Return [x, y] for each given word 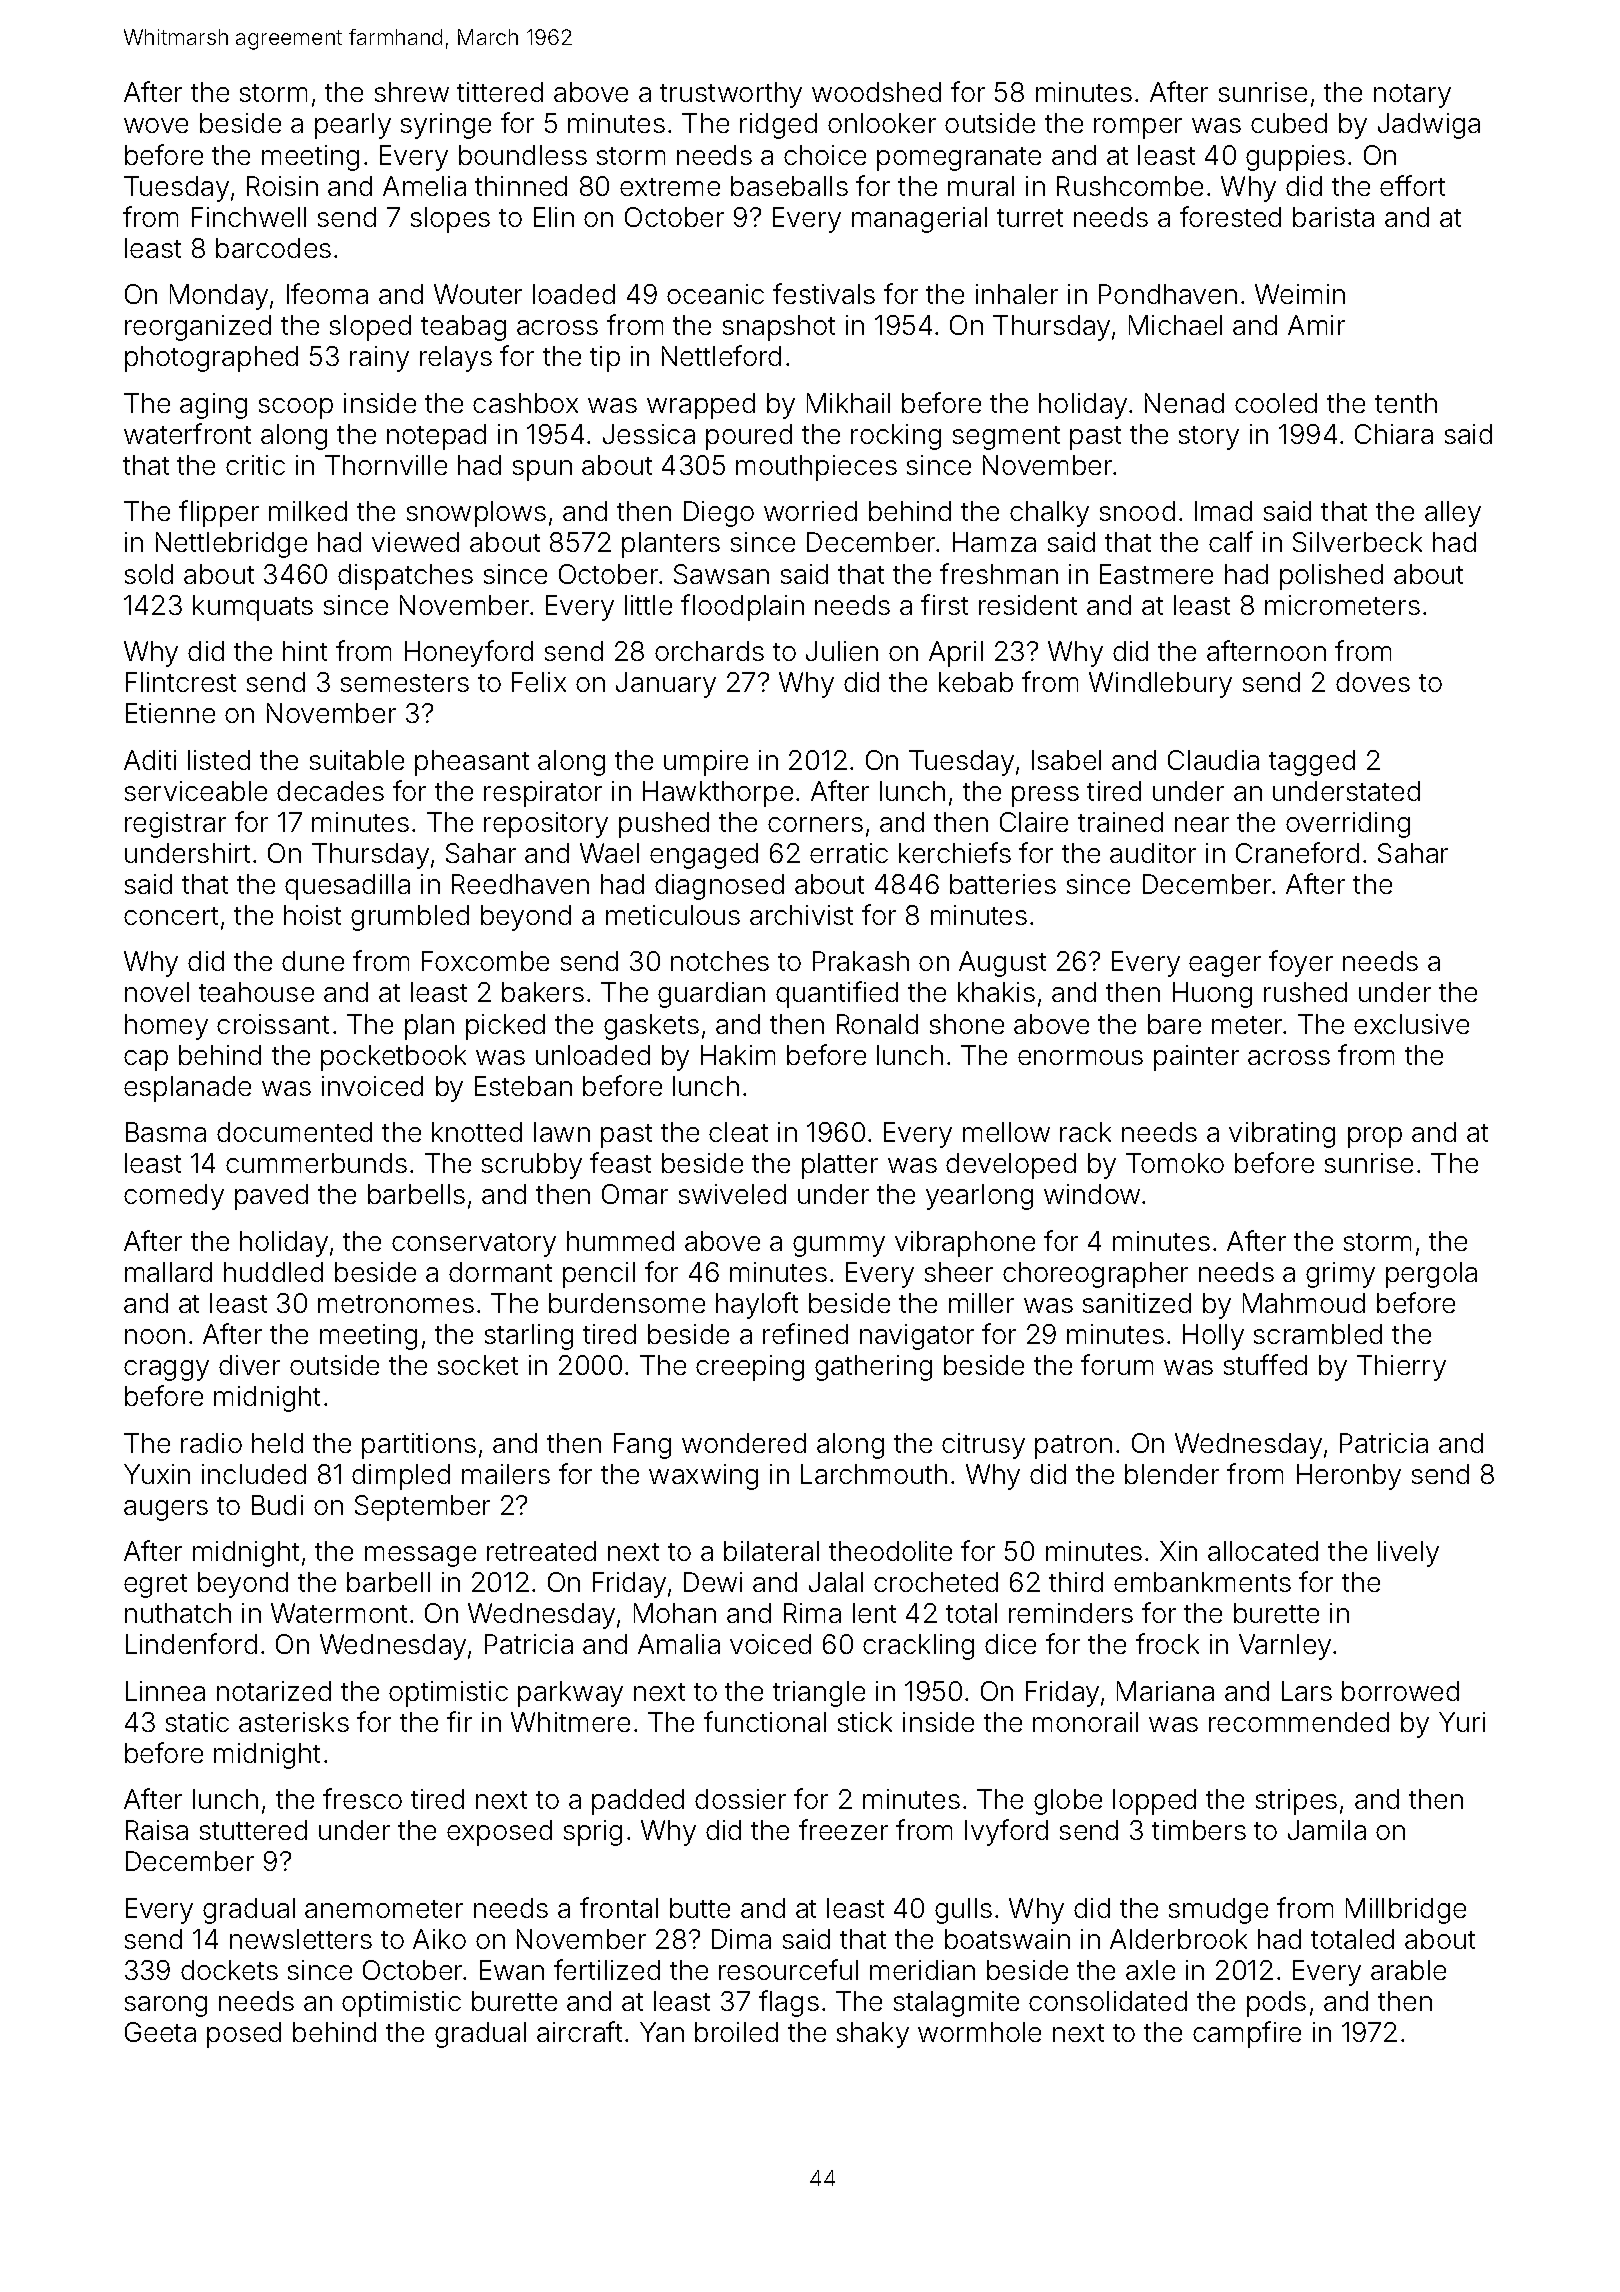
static [197, 1722]
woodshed [876, 92]
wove [156, 125]
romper [1138, 128]
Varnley [1285, 1647]
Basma [166, 1132]
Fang [642, 1446]
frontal [619, 1907]
